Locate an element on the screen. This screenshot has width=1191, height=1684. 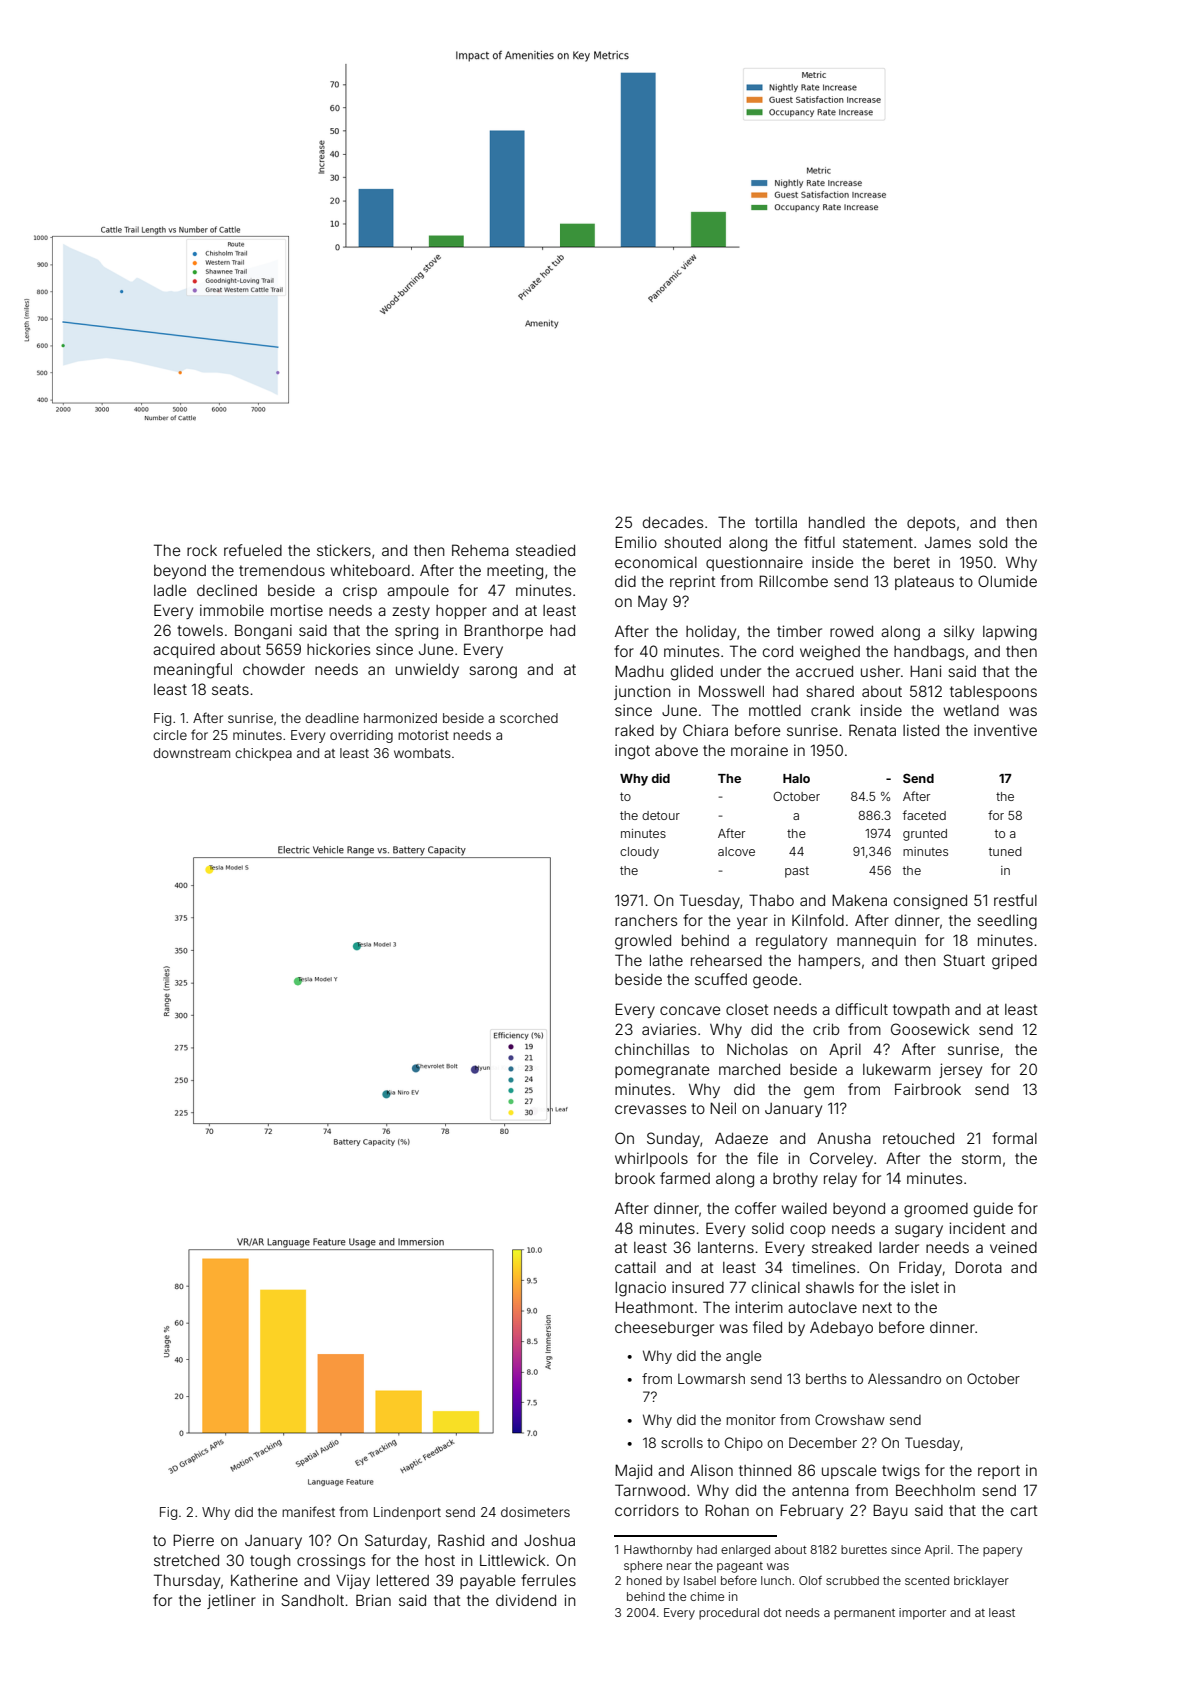
Halo is located at coordinates (796, 778).
